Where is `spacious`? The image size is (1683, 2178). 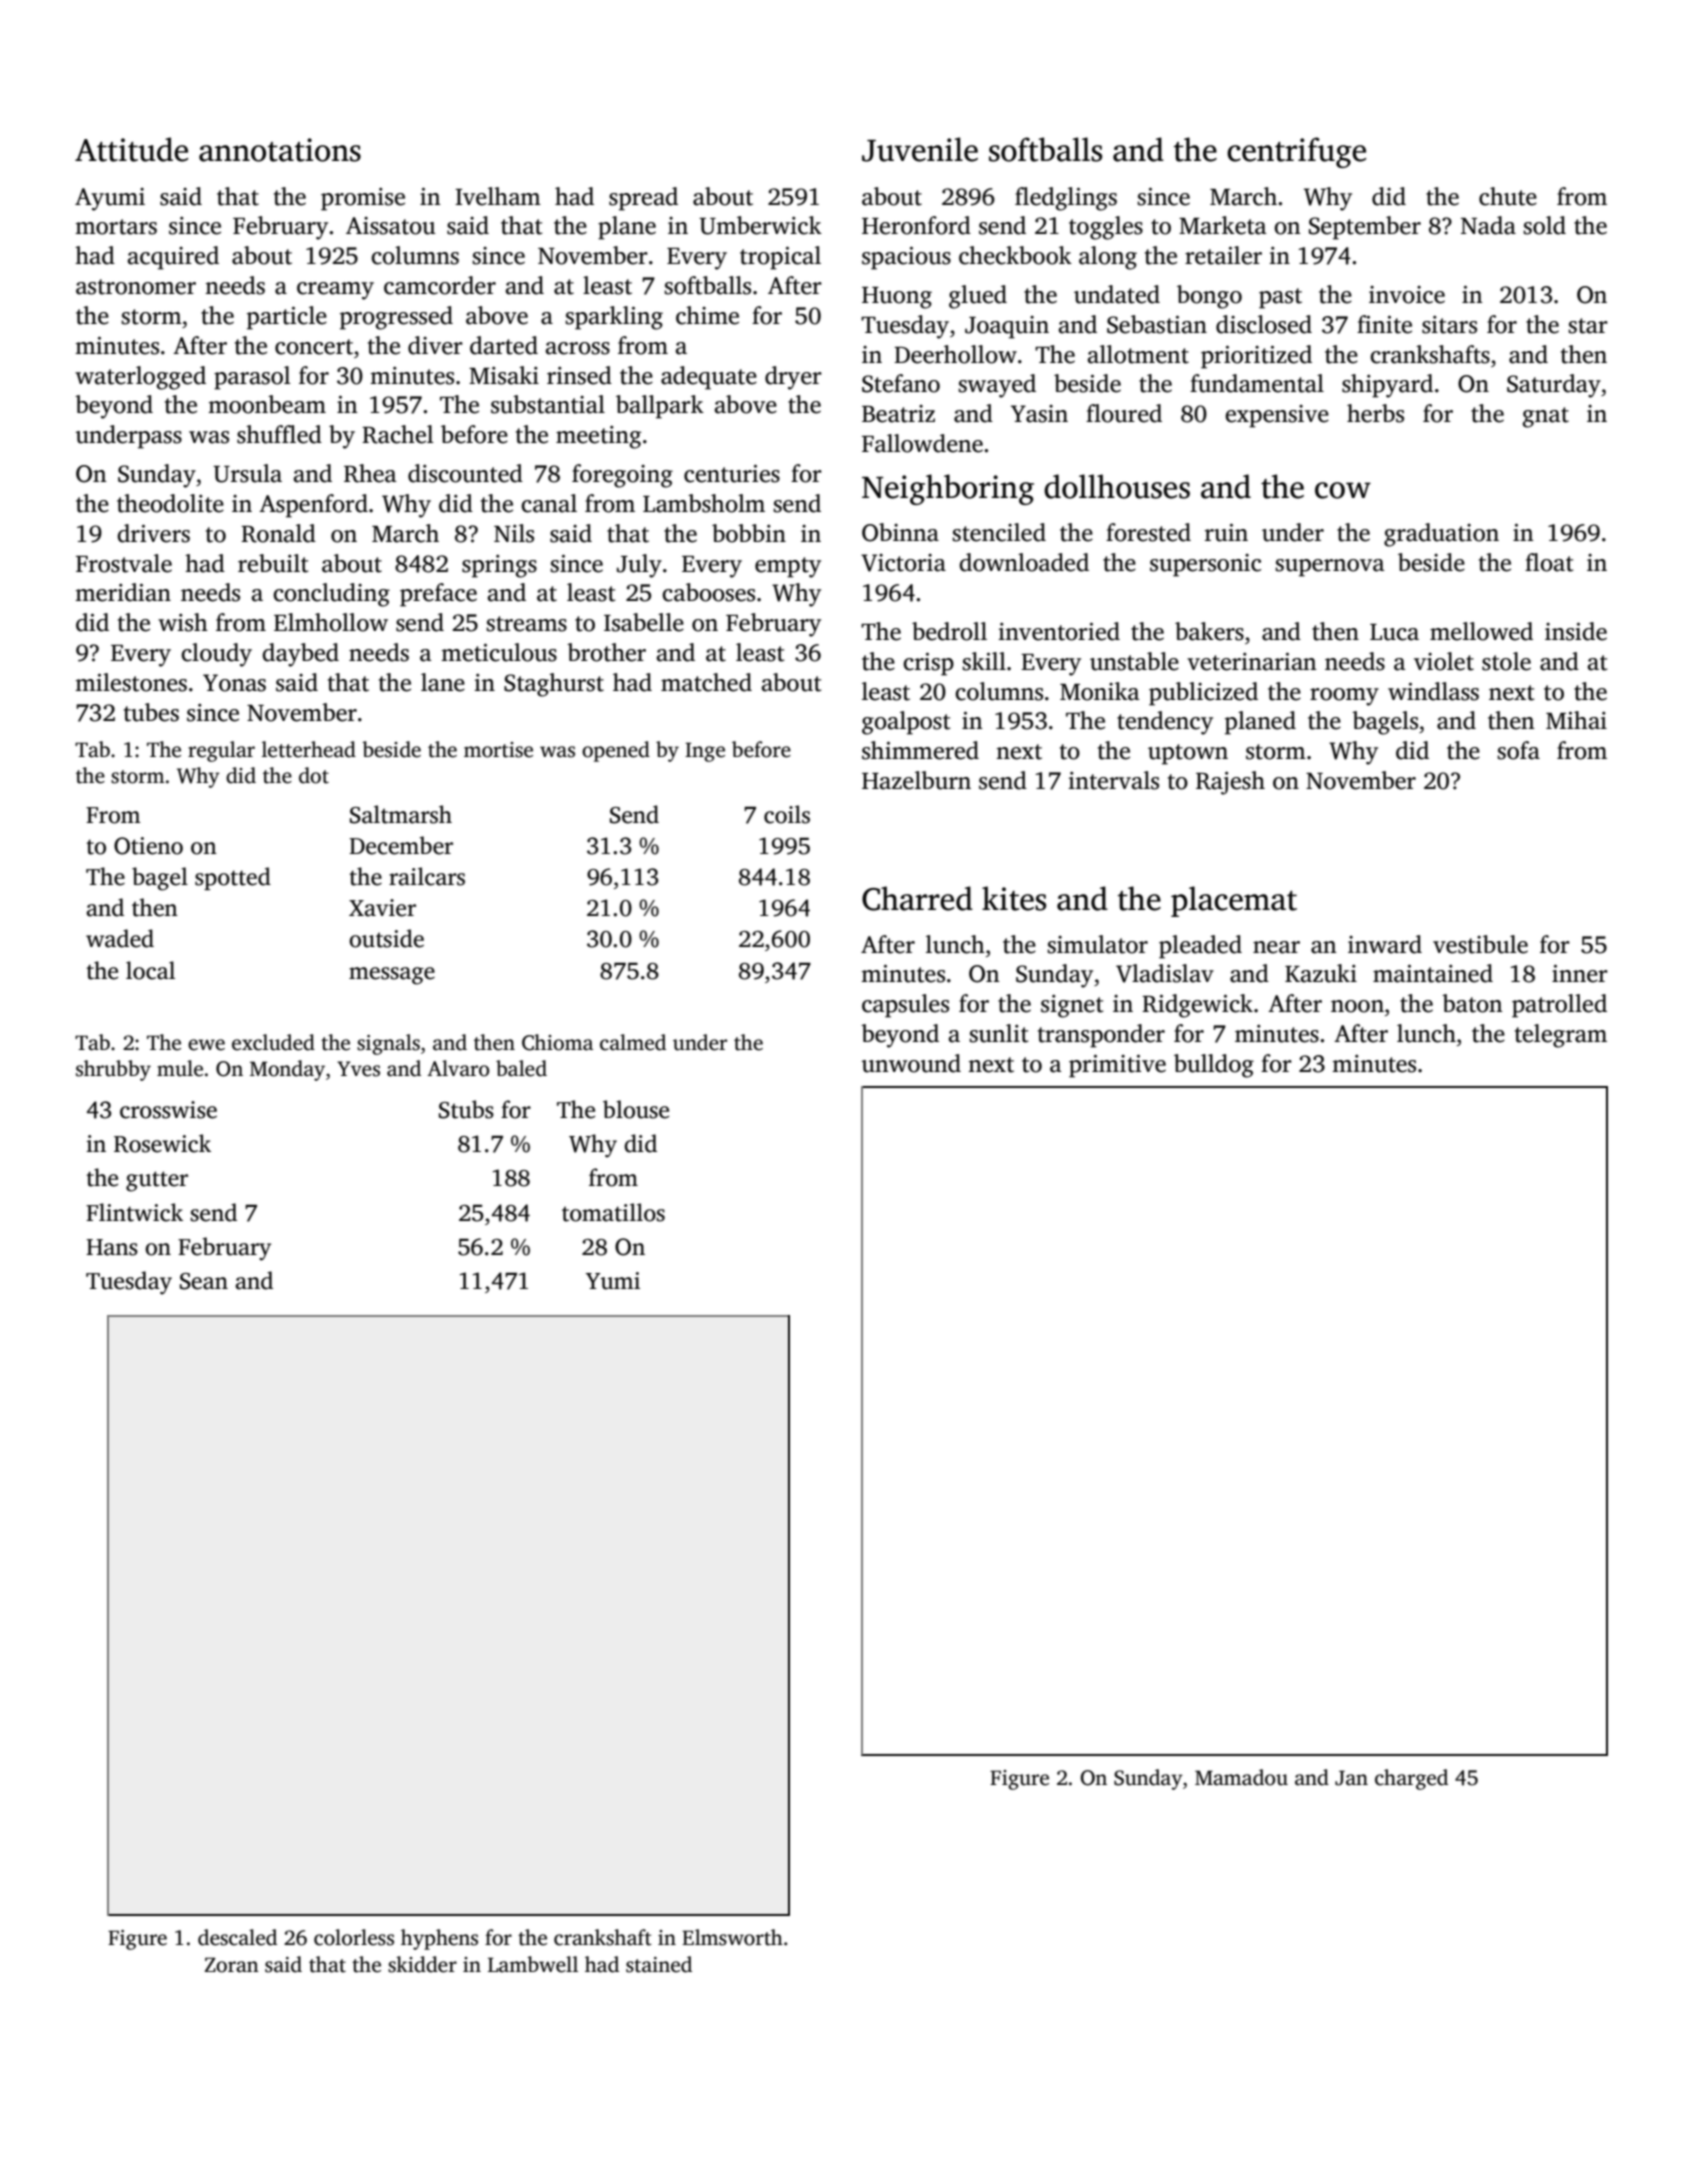
spacious is located at coordinates (906, 258).
